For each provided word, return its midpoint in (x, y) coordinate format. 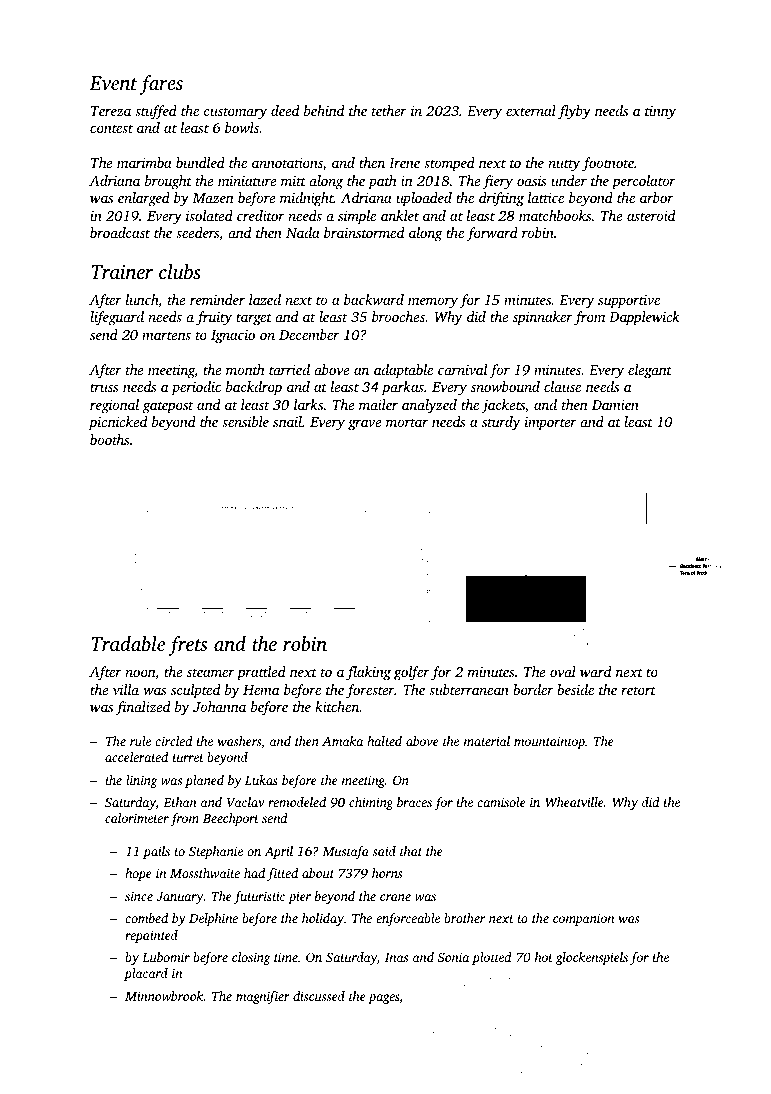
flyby (574, 112)
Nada (303, 232)
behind (324, 110)
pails (156, 852)
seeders (197, 232)
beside (575, 689)
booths (110, 439)
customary (235, 113)
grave (365, 425)
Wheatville (574, 802)
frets (187, 646)
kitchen (337, 706)
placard (146, 974)
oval (563, 671)
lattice (546, 197)
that (411, 851)
